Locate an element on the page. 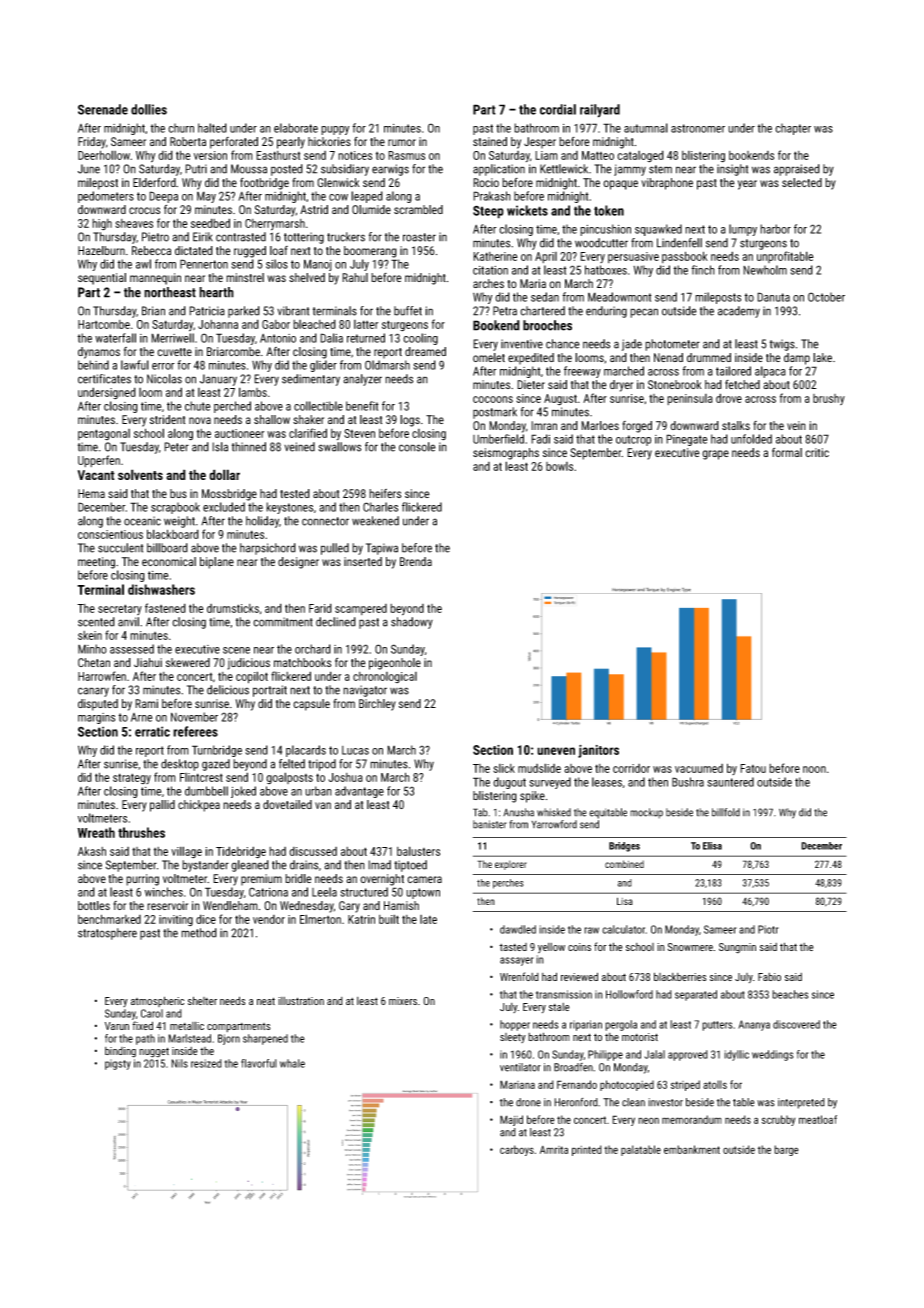  carboys is located at coordinates (517, 1150).
